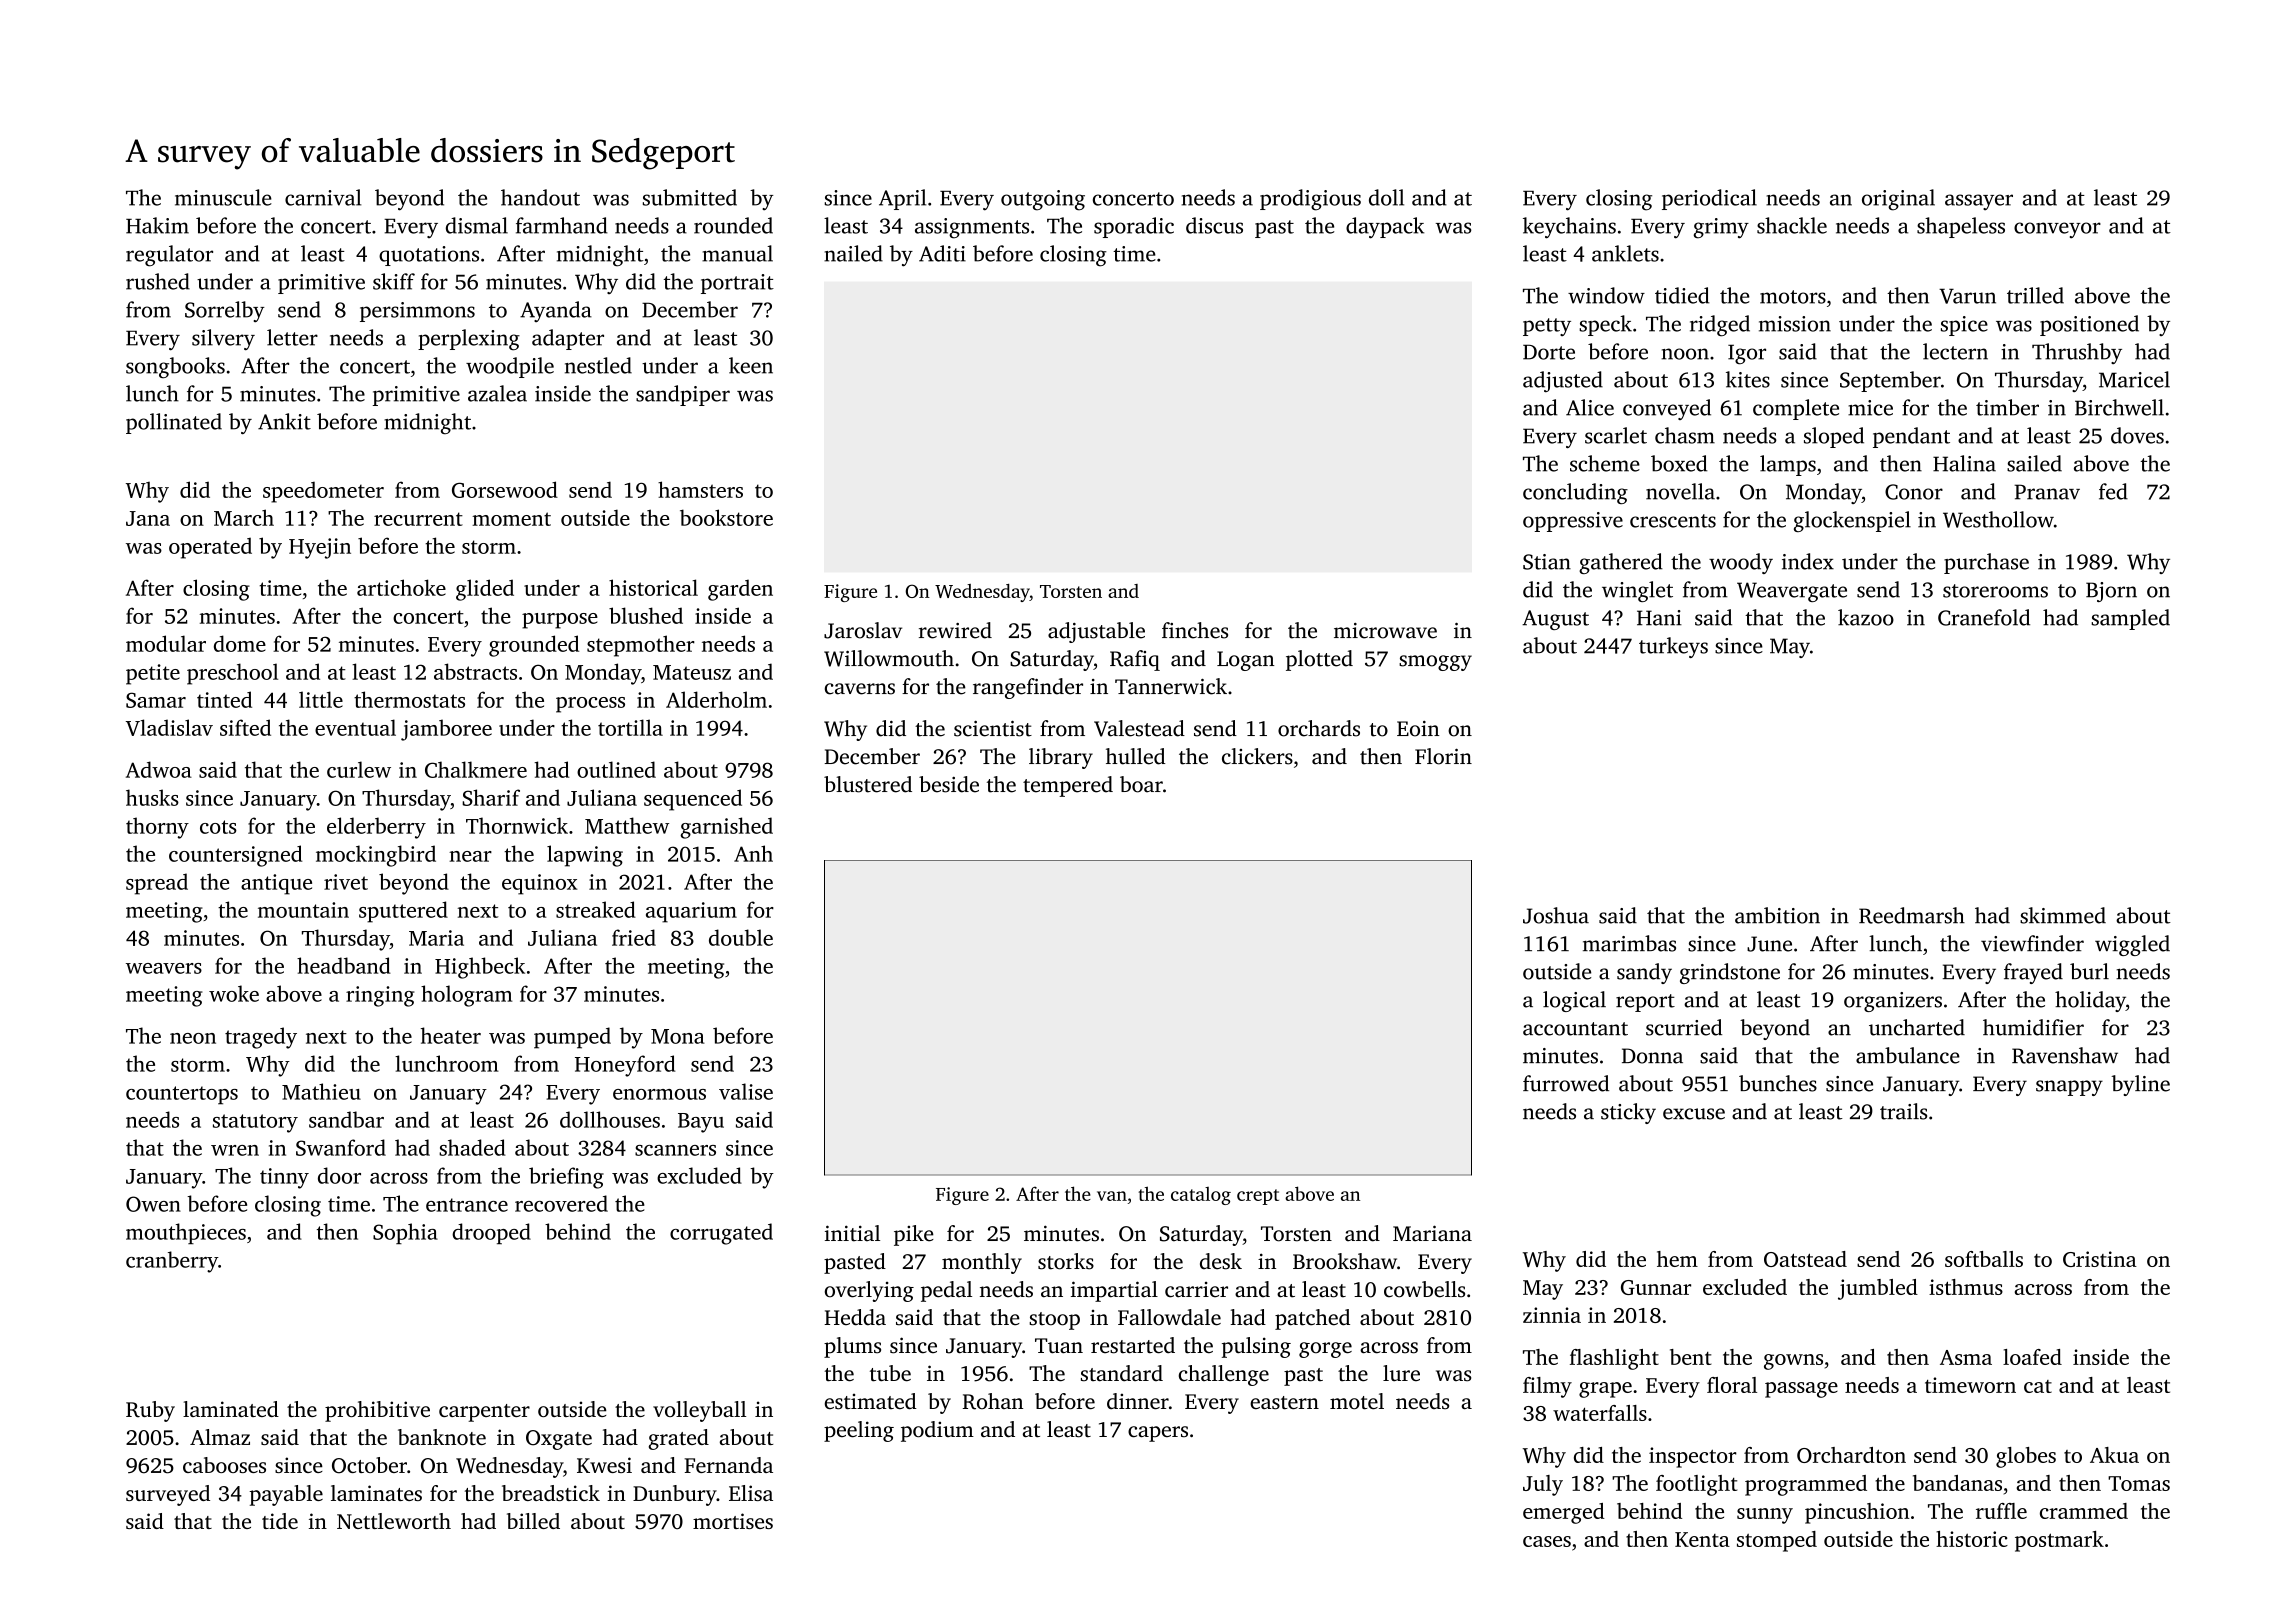  What do you see at coordinates (942, 253) in the screenshot?
I see `Aditi` at bounding box center [942, 253].
